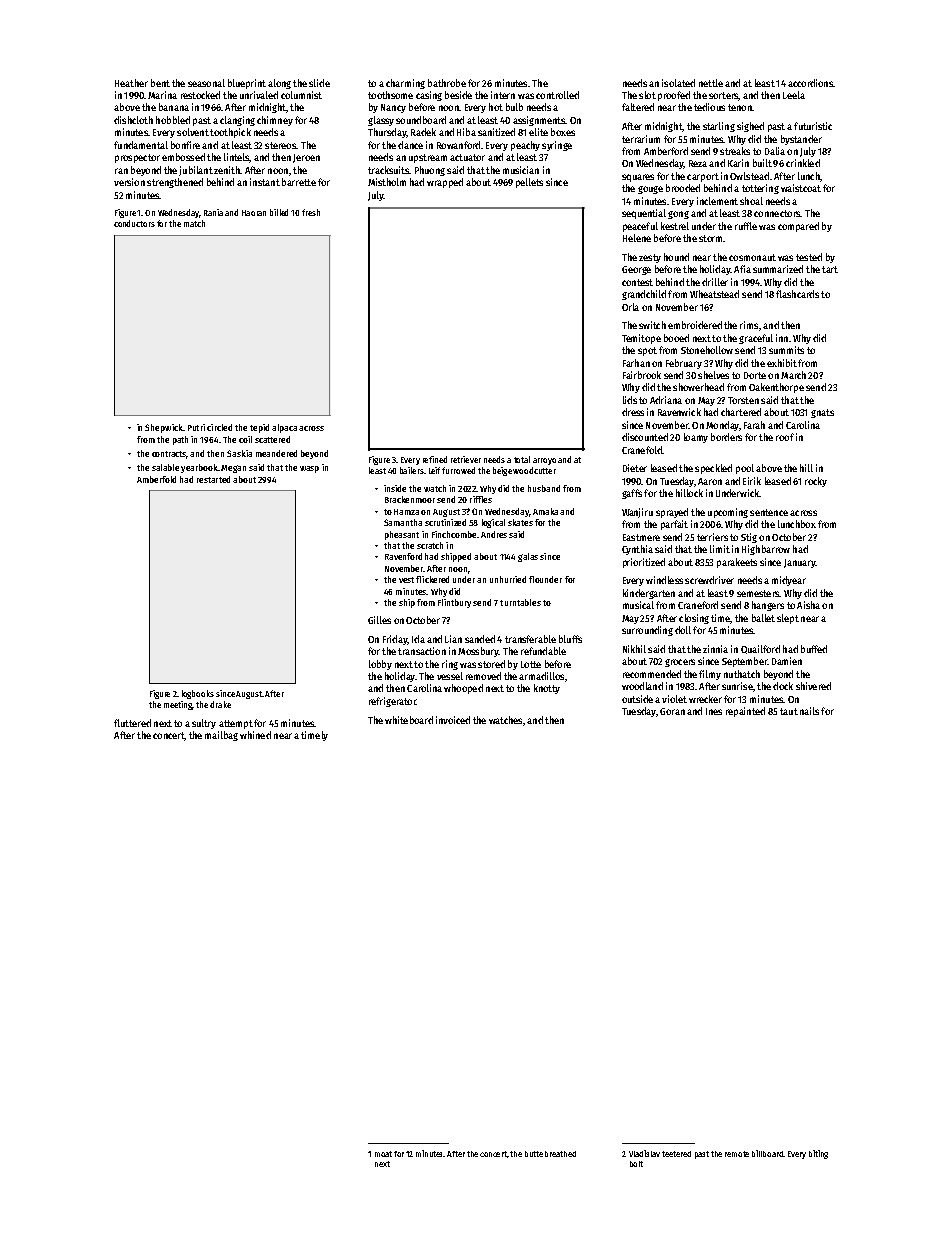 The height and width of the image is (1233, 952). I want to click on Amberfold, so click(156, 479).
